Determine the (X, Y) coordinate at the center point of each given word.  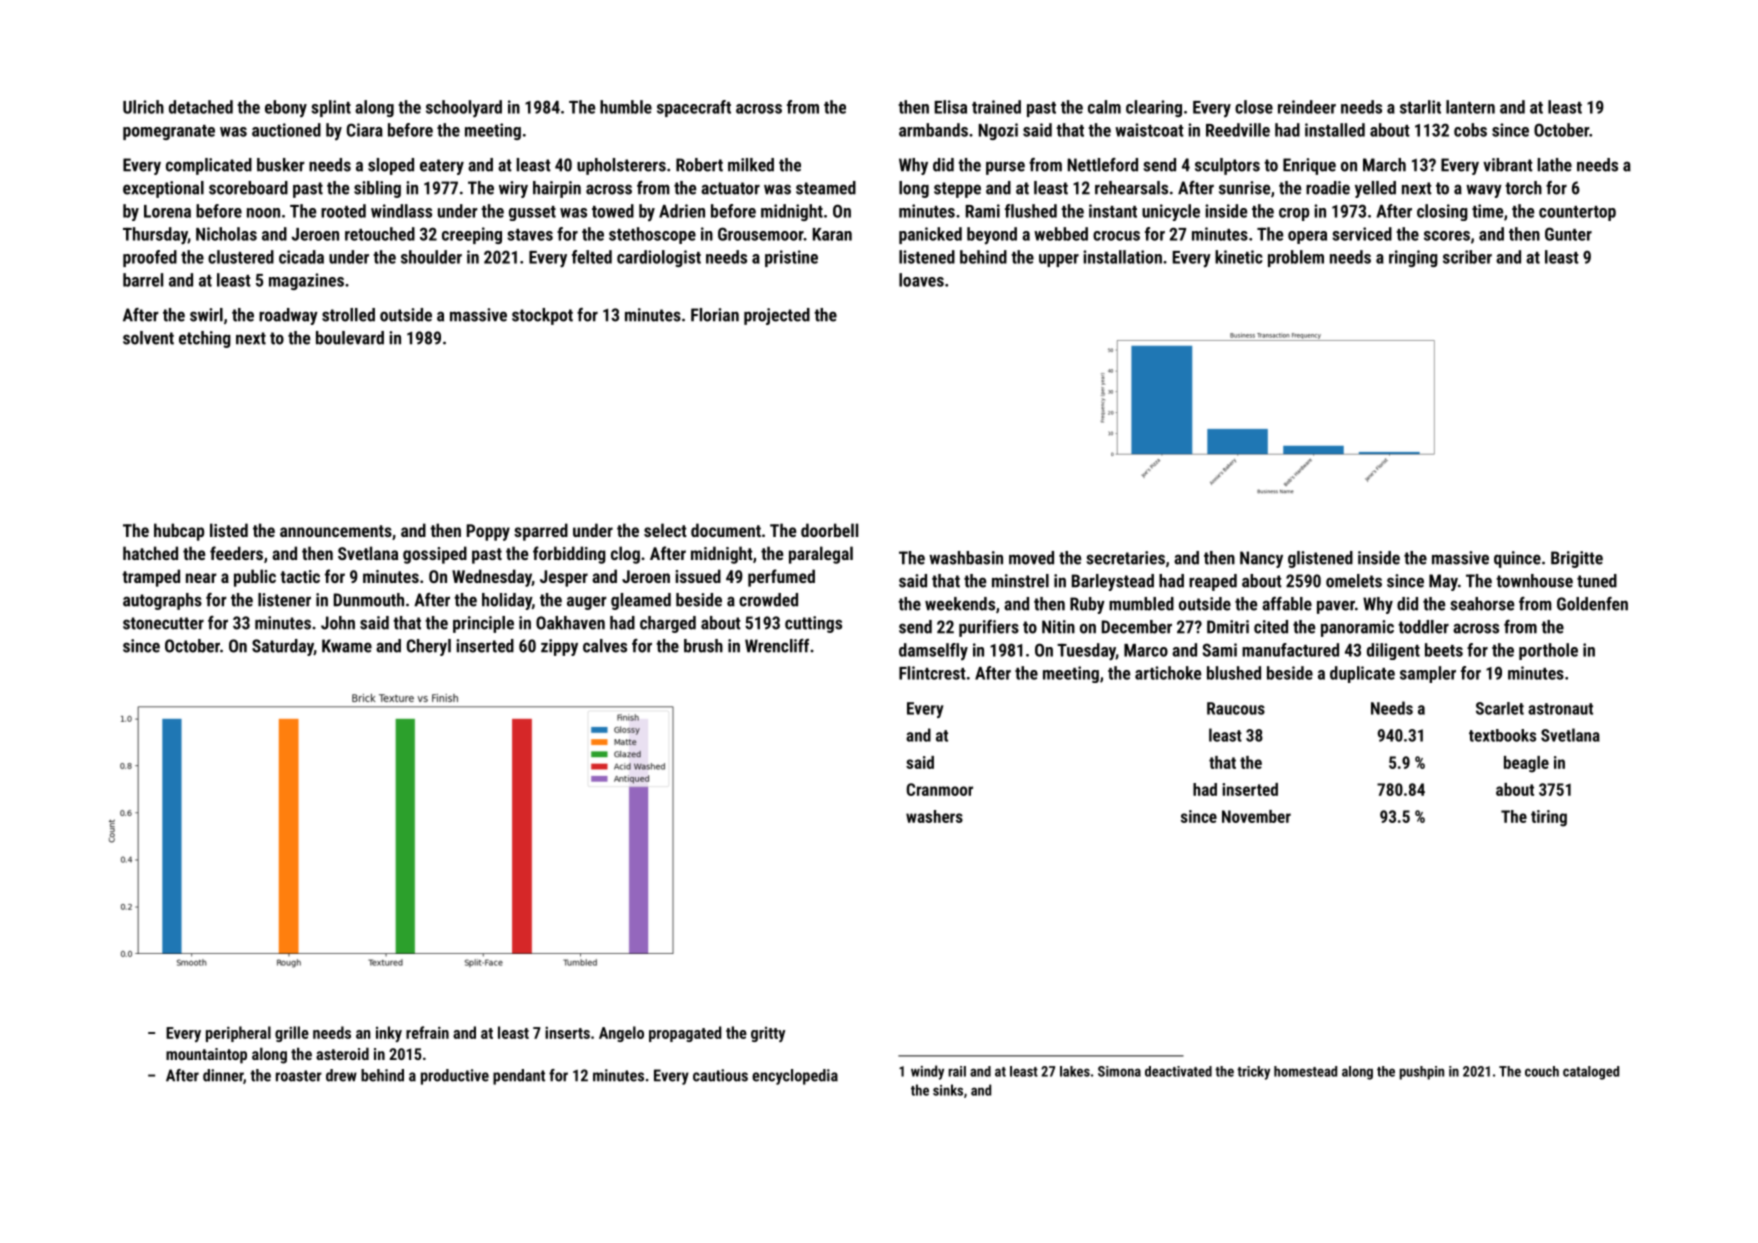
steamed (826, 188)
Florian (715, 315)
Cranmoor (940, 789)
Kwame (347, 646)
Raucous (1236, 708)
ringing (1413, 258)
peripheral (238, 1034)
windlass (401, 211)
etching (205, 339)
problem (1296, 258)
